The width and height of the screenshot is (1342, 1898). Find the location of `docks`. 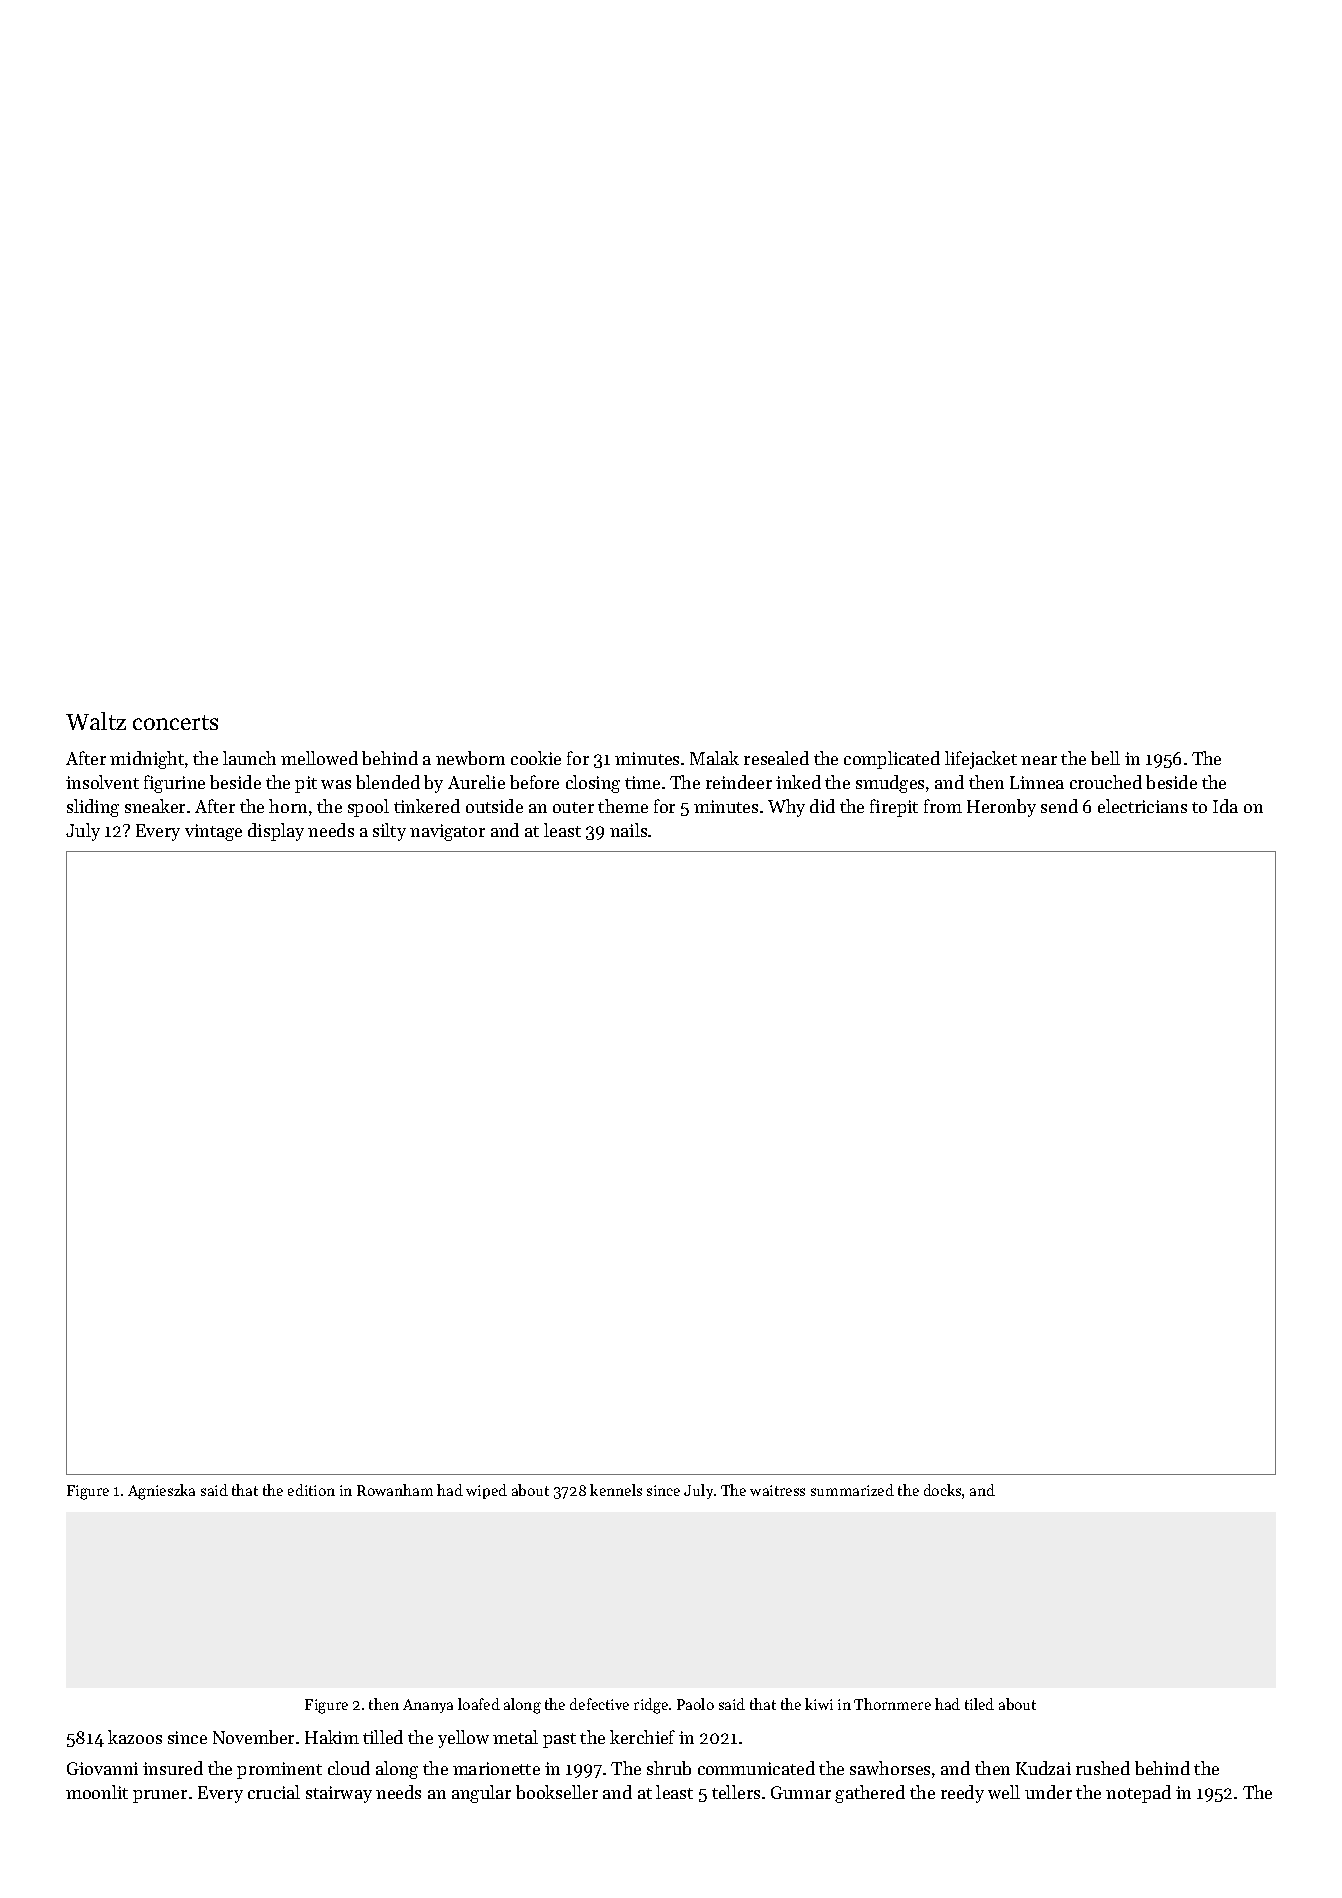

docks is located at coordinates (942, 1490).
